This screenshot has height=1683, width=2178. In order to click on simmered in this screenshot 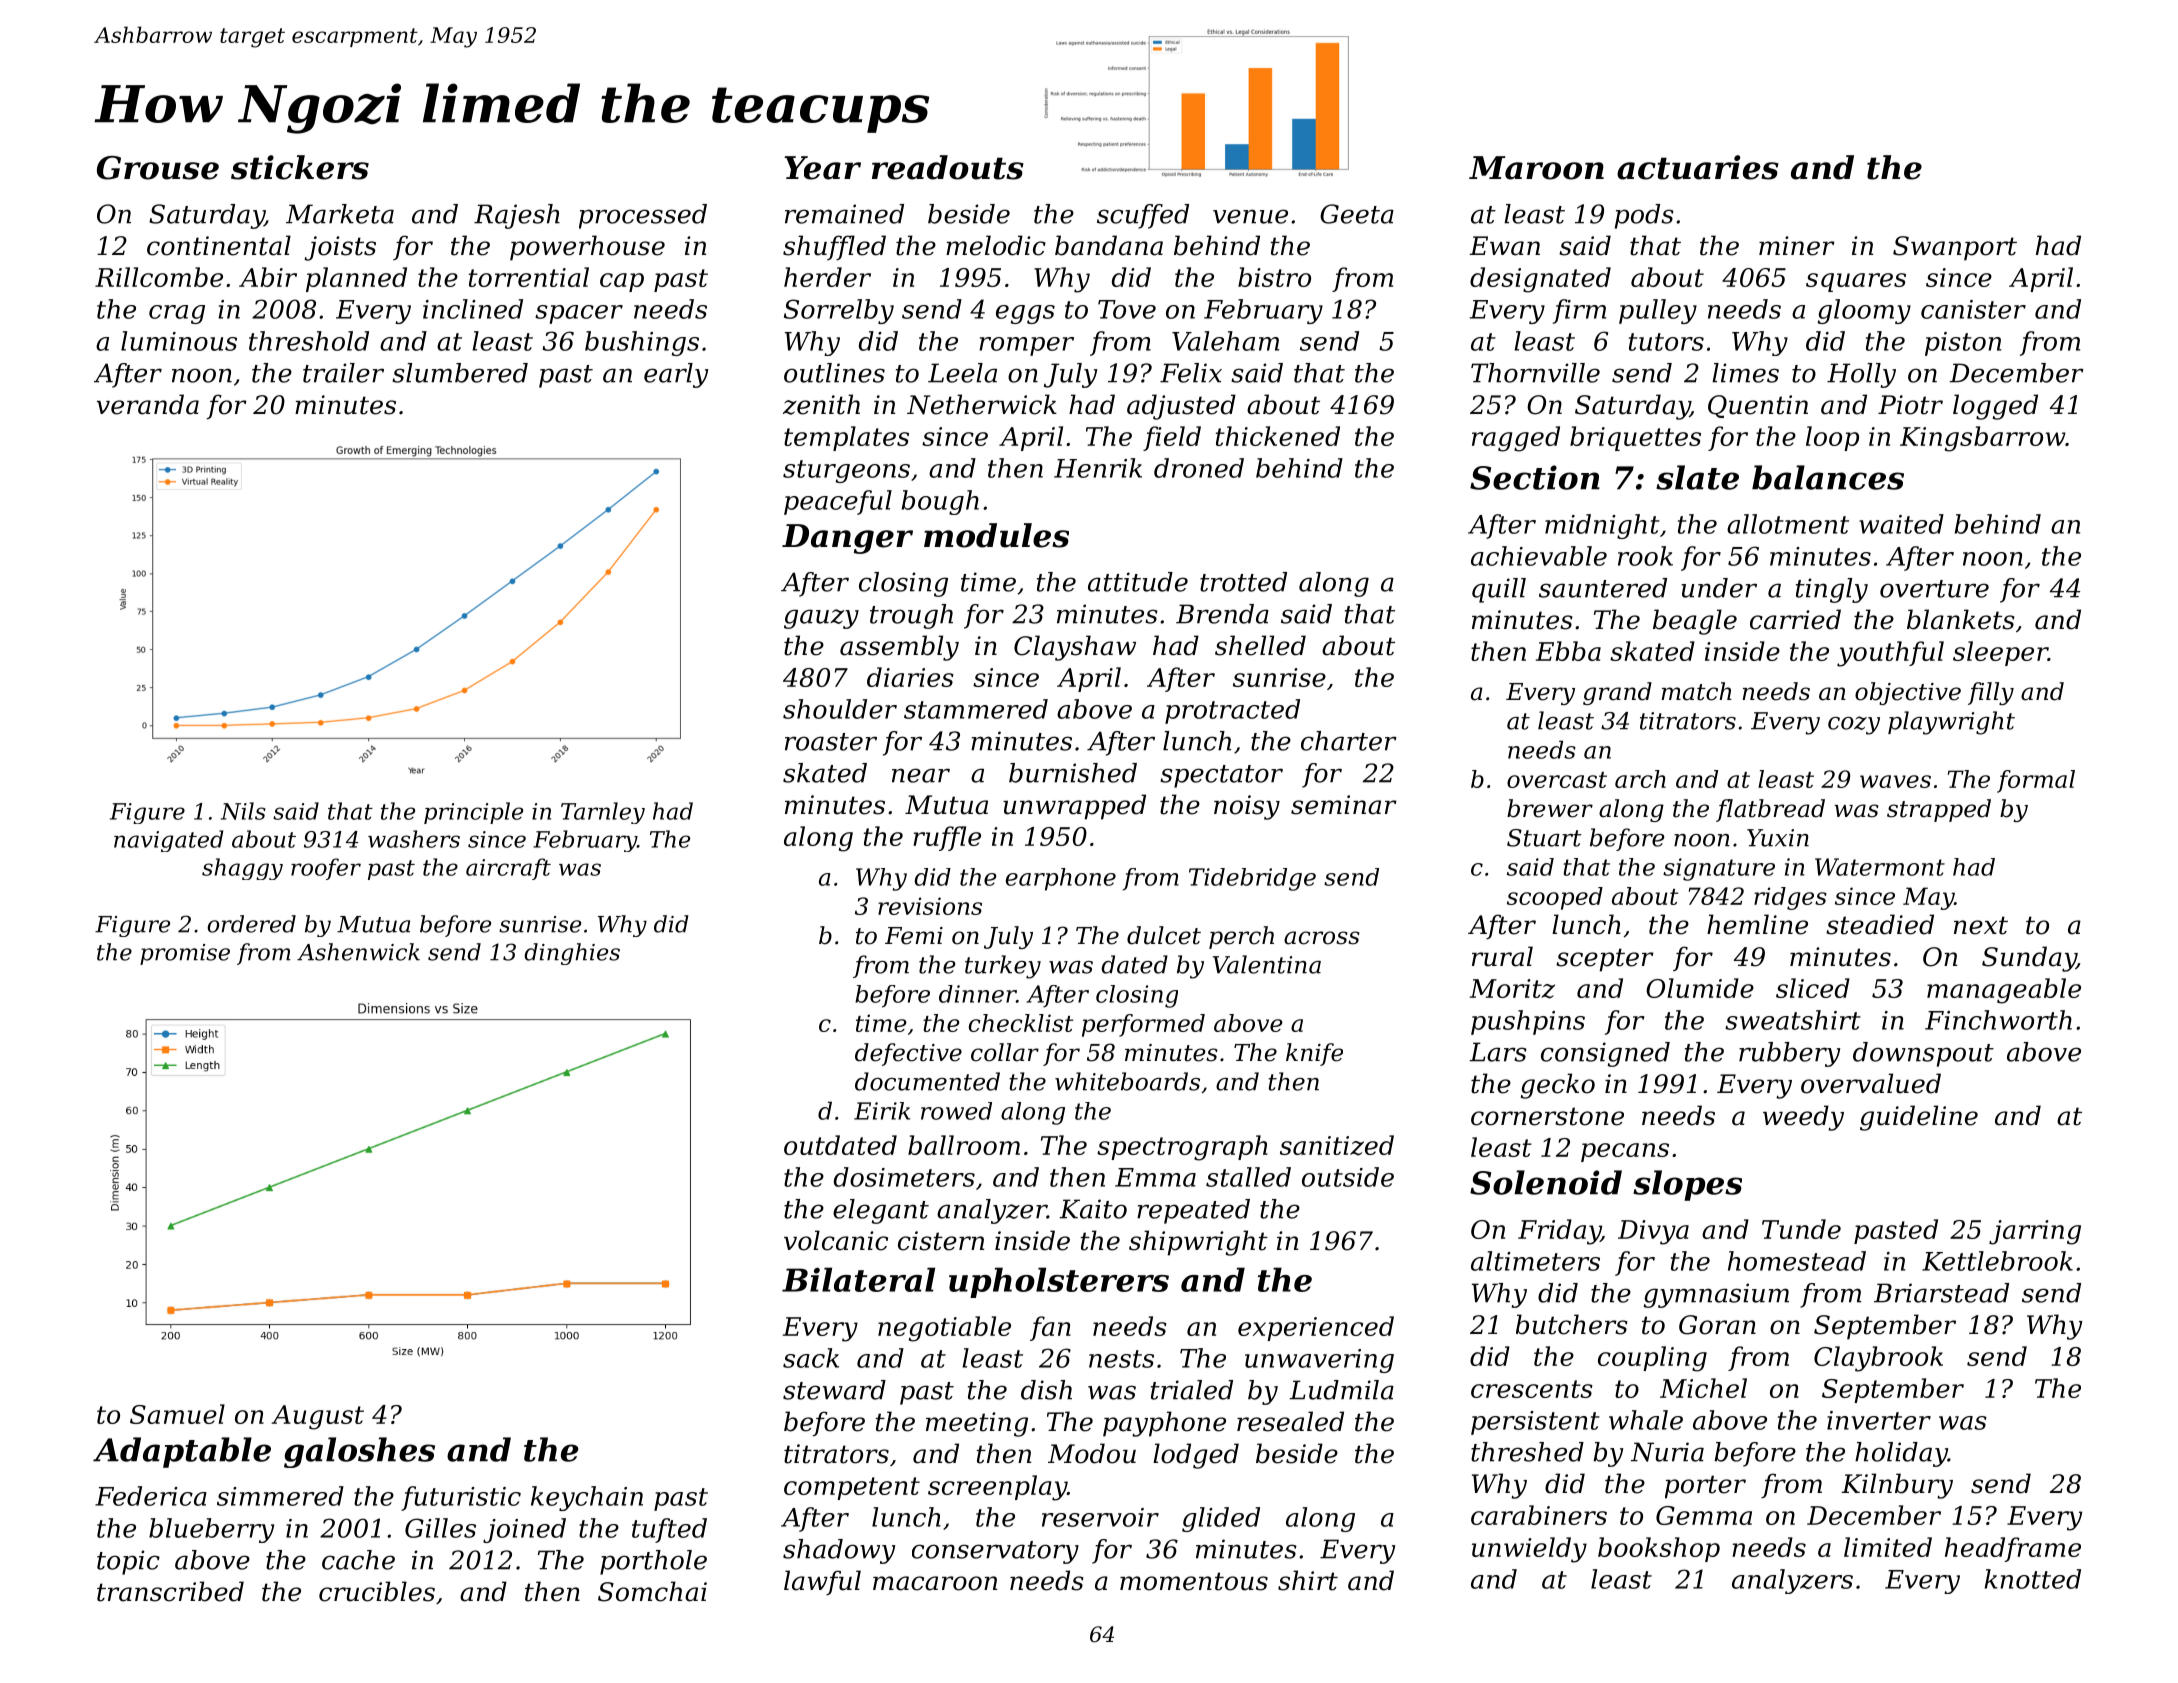, I will do `click(280, 1496)`.
